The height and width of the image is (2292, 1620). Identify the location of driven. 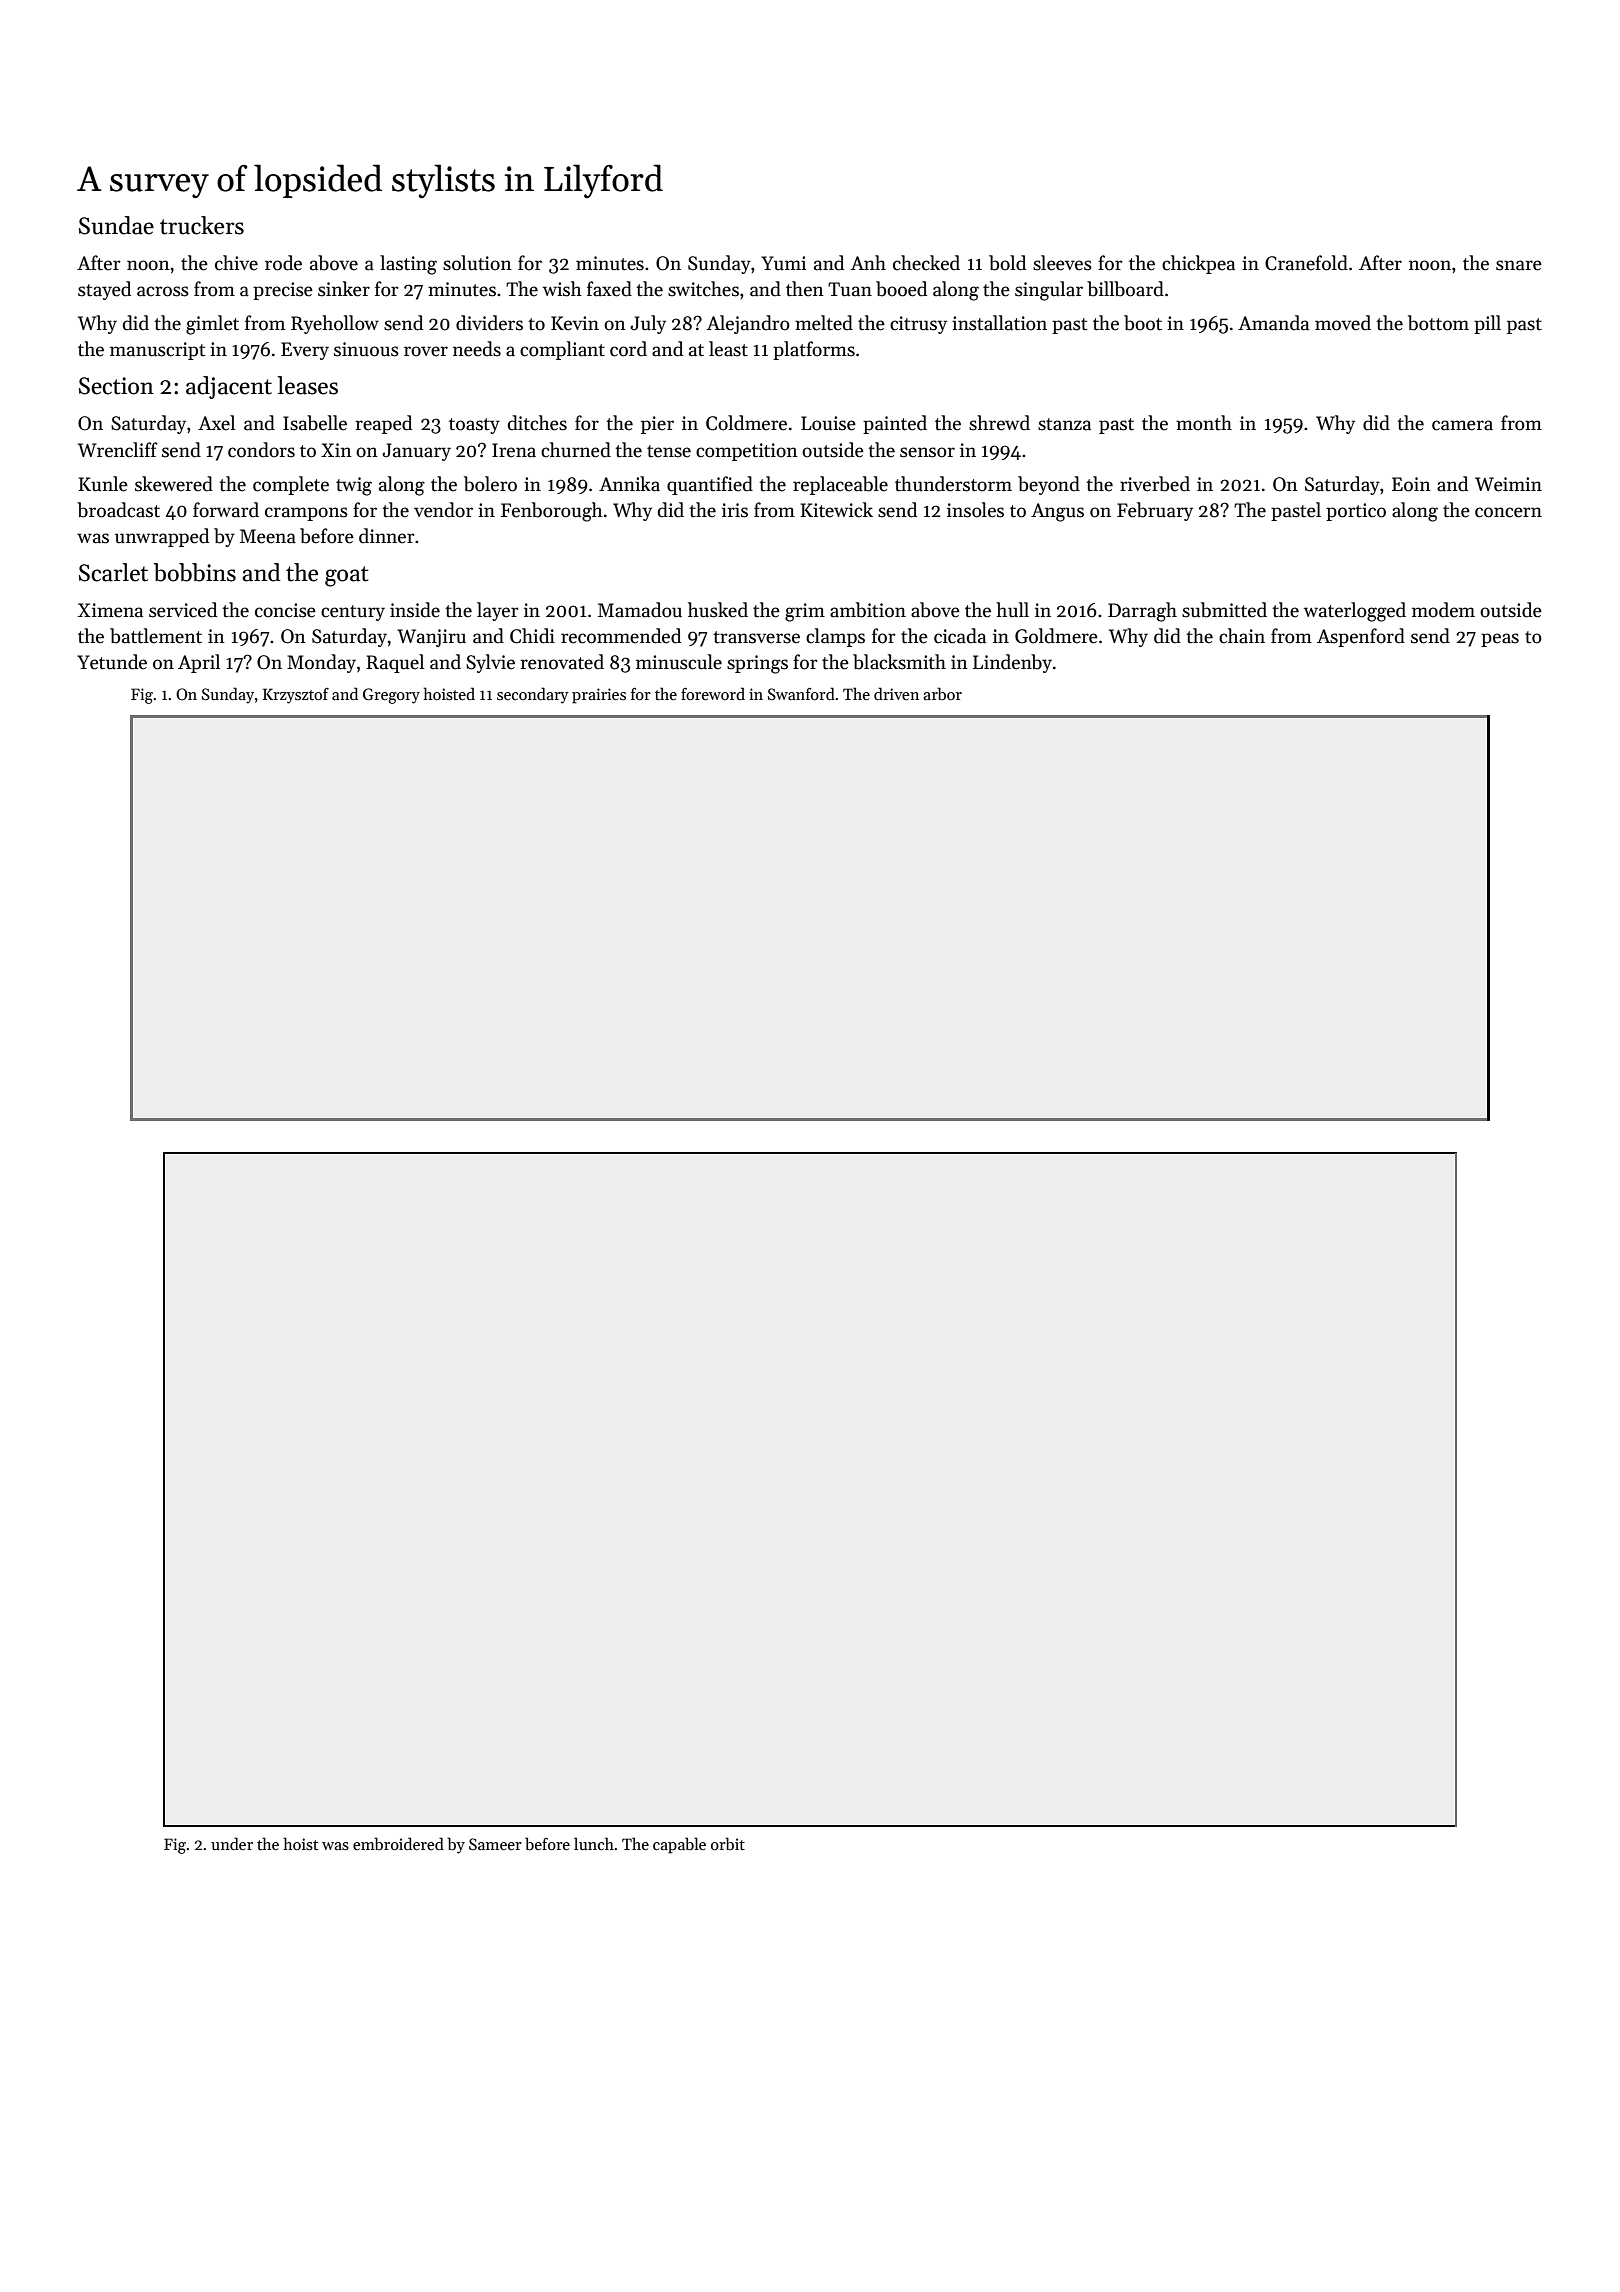
(896, 693).
